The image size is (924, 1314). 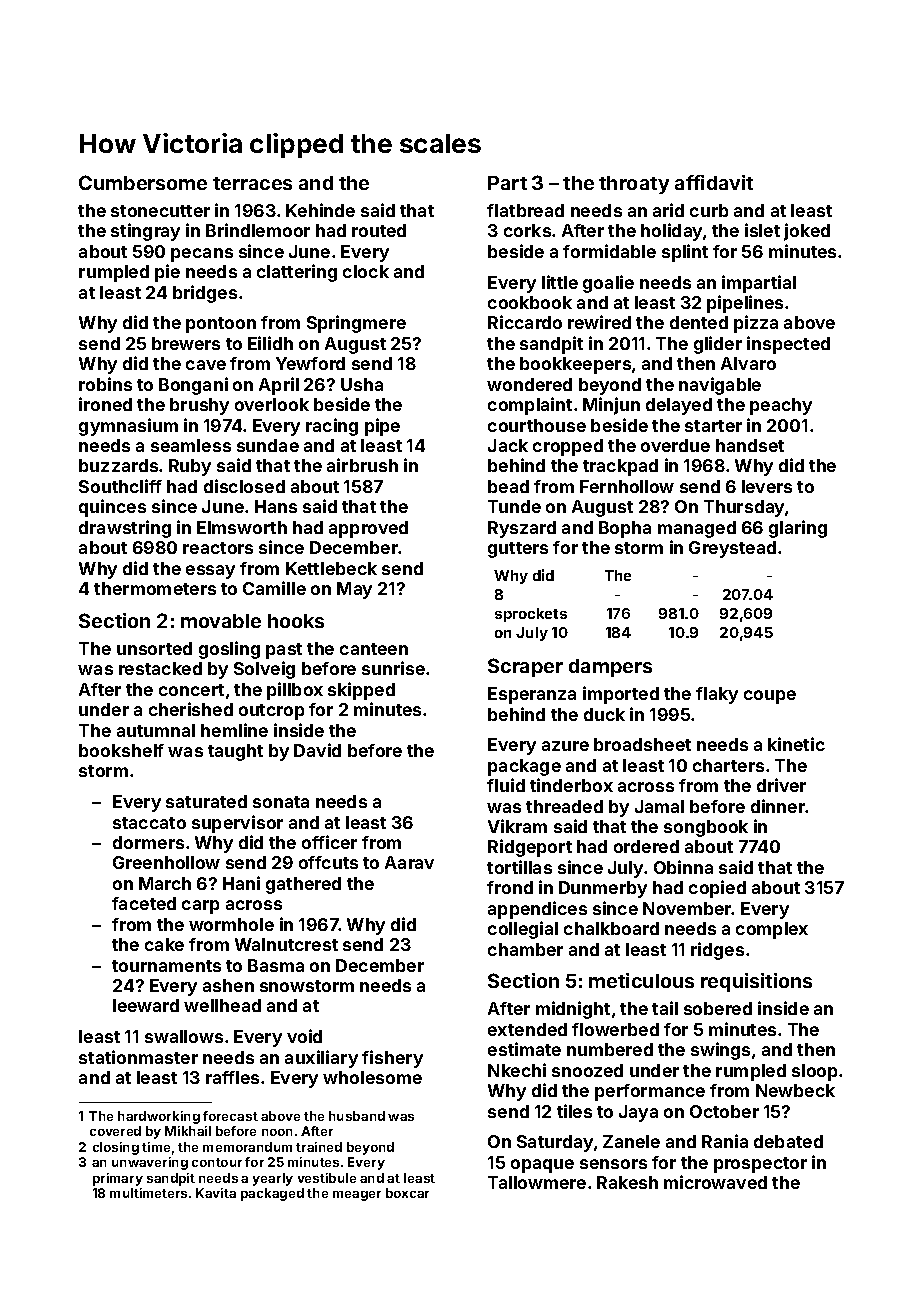 What do you see at coordinates (125, 529) in the screenshot?
I see `drawstring` at bounding box center [125, 529].
